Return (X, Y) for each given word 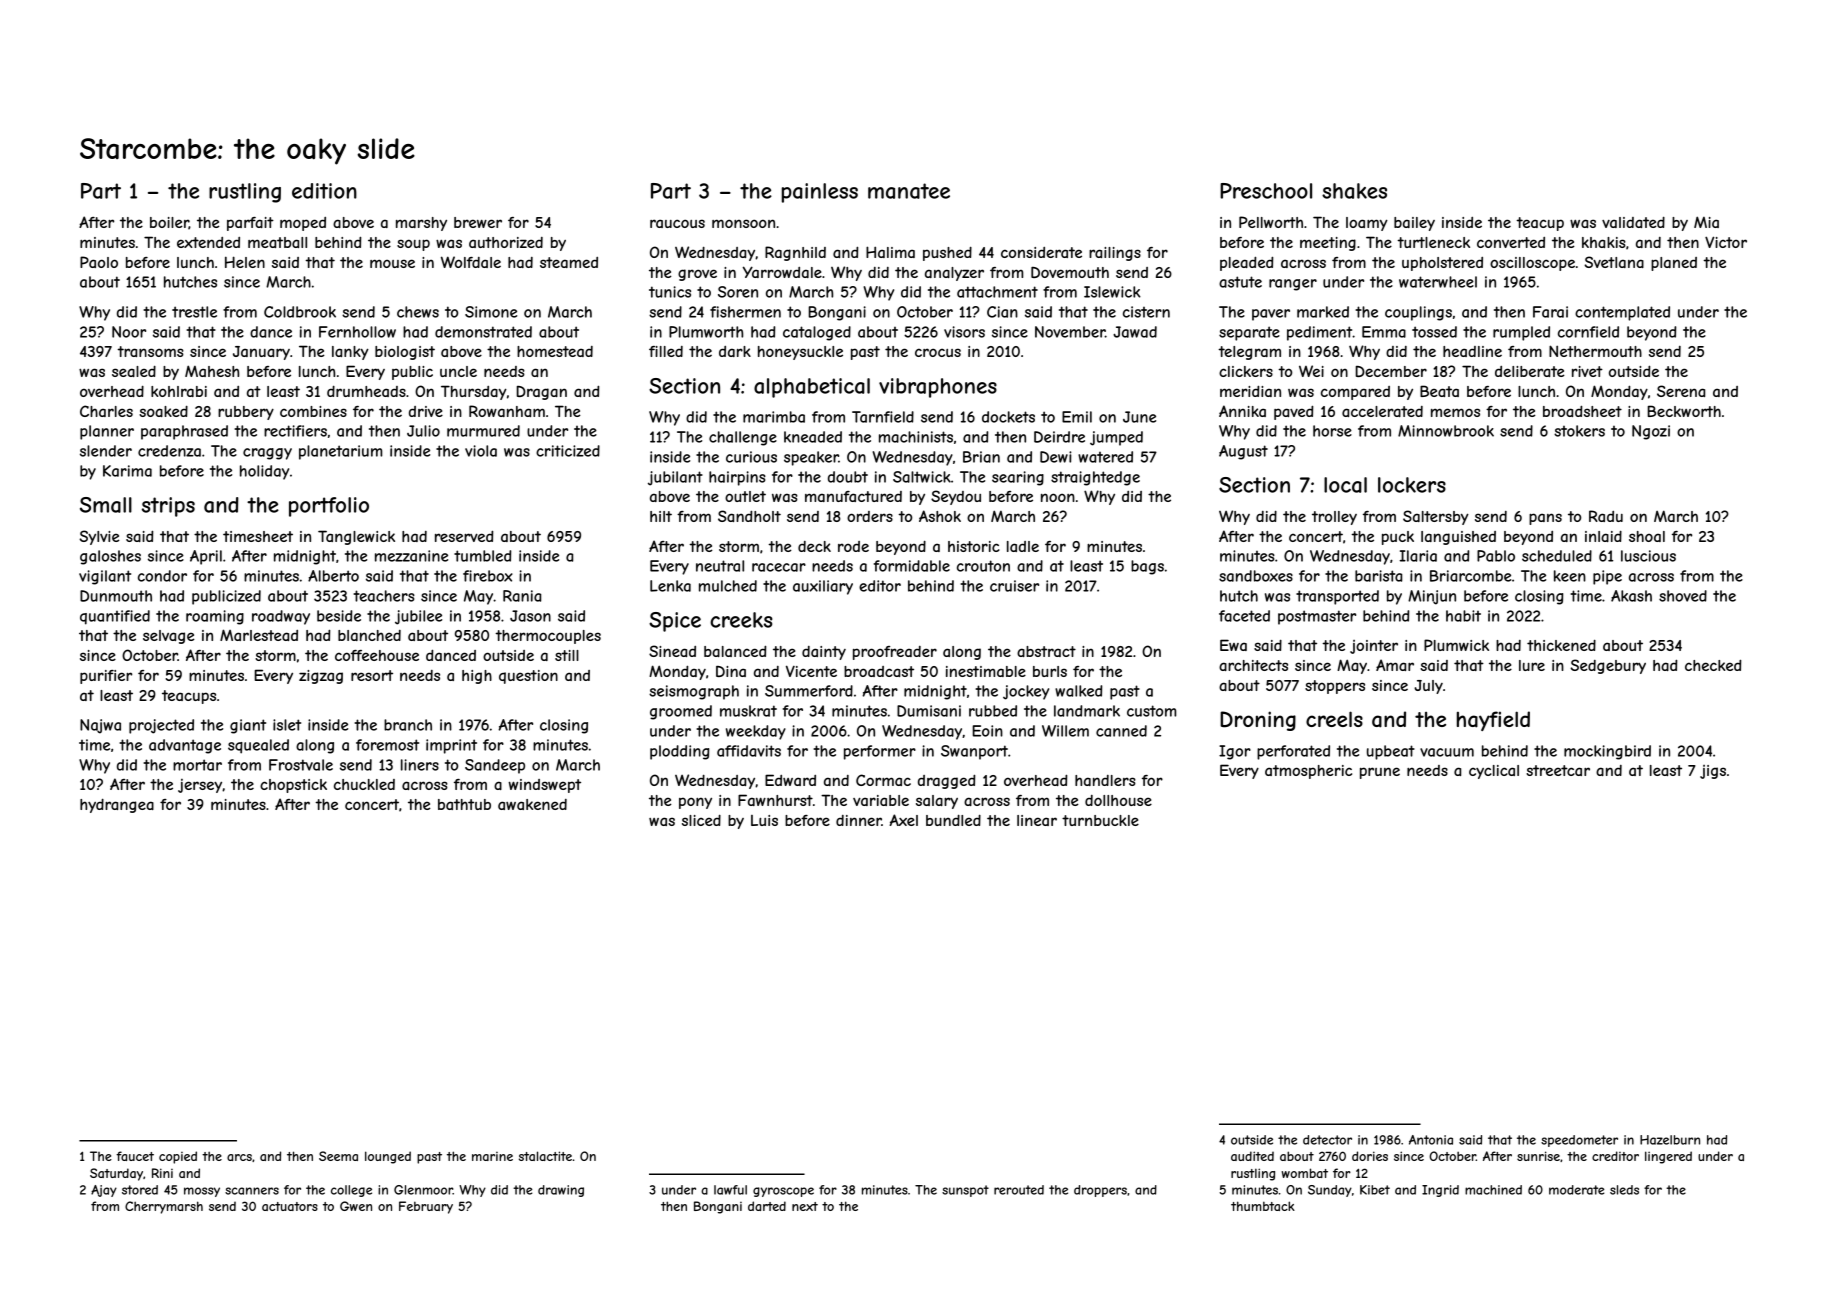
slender (106, 451)
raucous (677, 223)
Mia (1706, 222)
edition (324, 191)
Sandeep (495, 766)
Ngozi (1651, 432)
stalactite (545, 1156)
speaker (811, 458)
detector (1327, 1140)
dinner (859, 820)
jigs (1713, 772)
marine (492, 1156)
